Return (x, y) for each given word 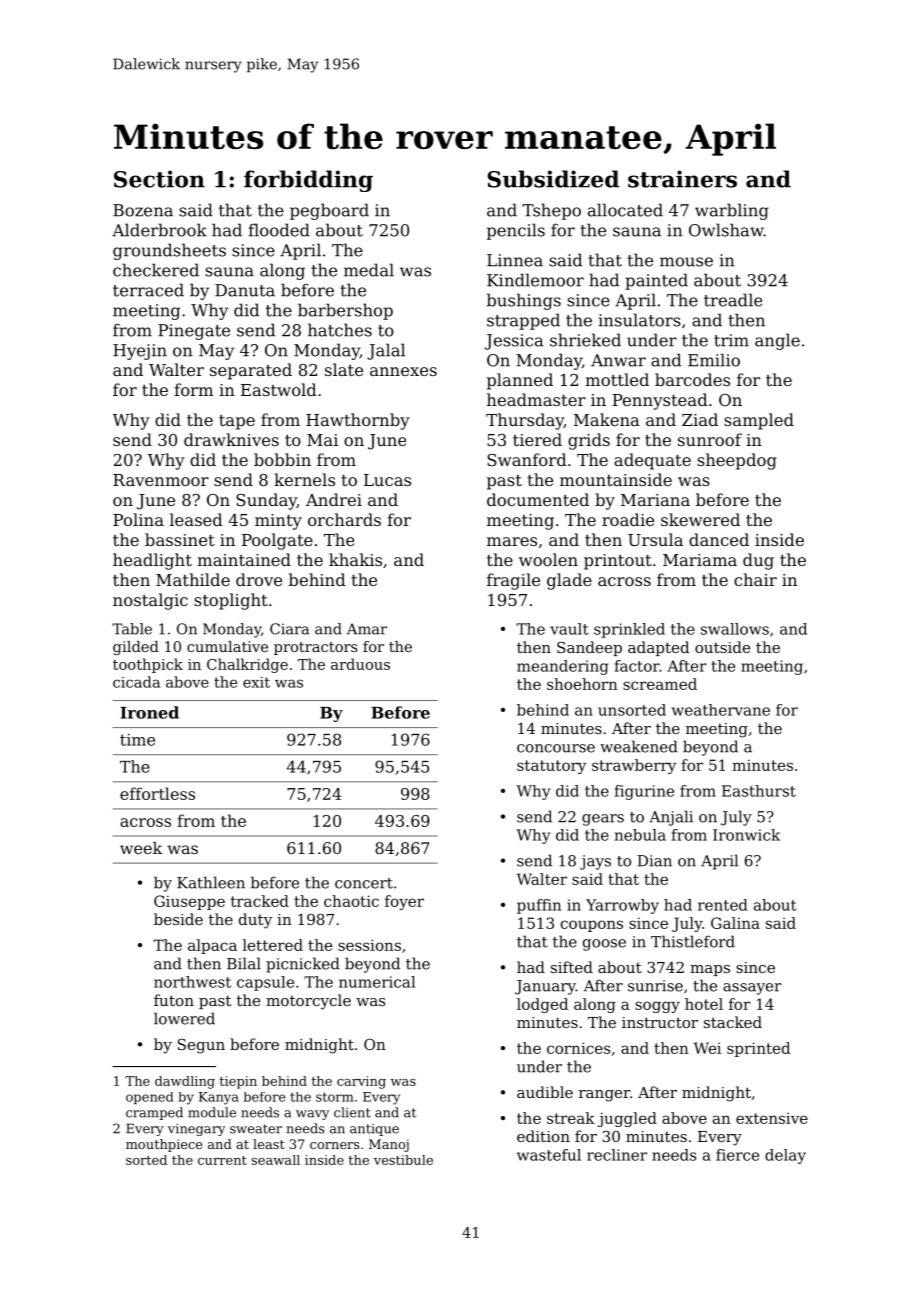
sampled (759, 421)
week (141, 848)
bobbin (282, 459)
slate (344, 369)
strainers (682, 179)
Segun (201, 1046)
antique (374, 1130)
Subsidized (553, 179)
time (137, 740)
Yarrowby (622, 906)
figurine (644, 792)
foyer (404, 902)
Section (159, 179)
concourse (556, 748)
